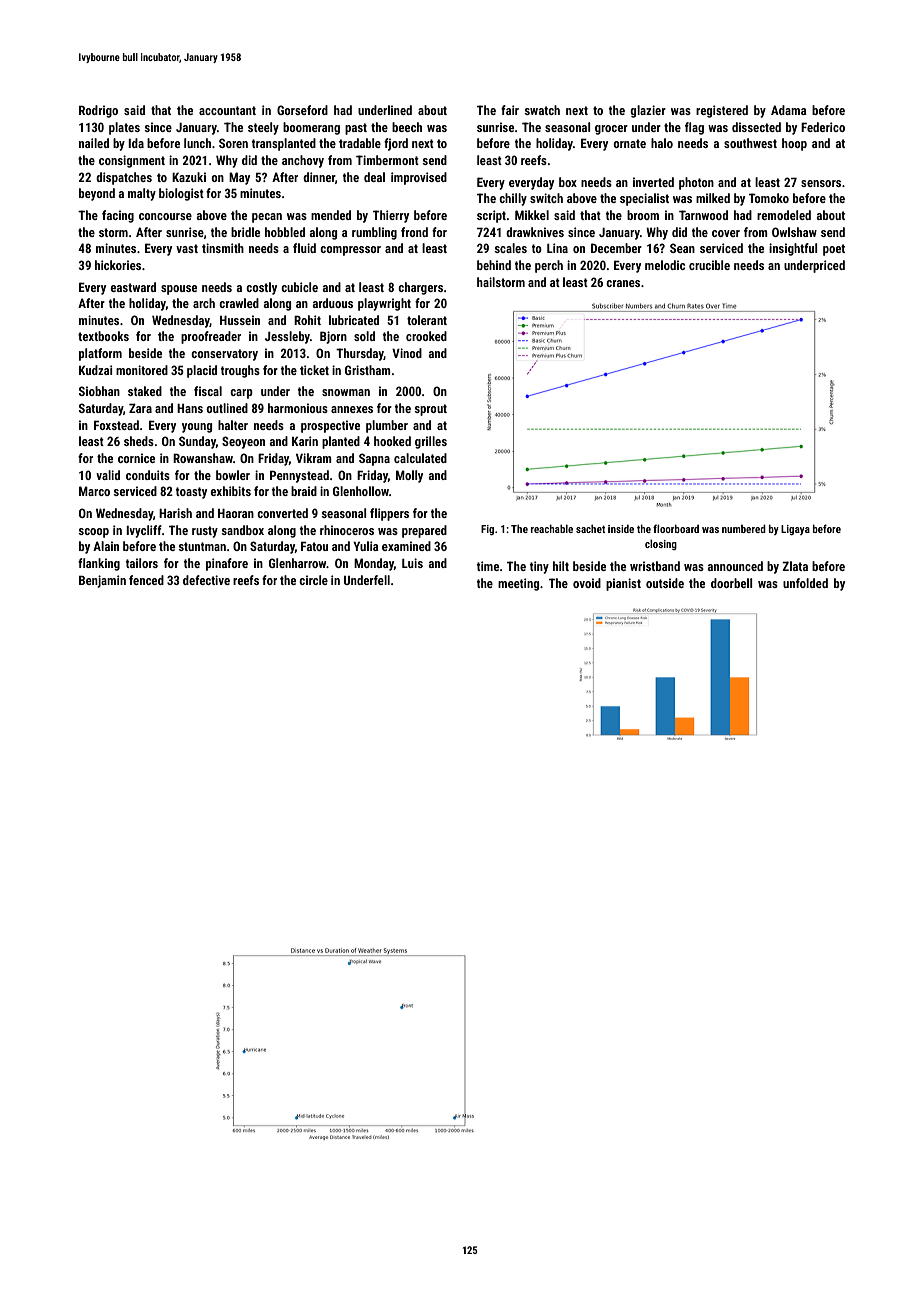 Image resolution: width=924 pixels, height=1308 pixels. Describe the element at coordinates (227, 110) in the document. I see `accountant` at that location.
